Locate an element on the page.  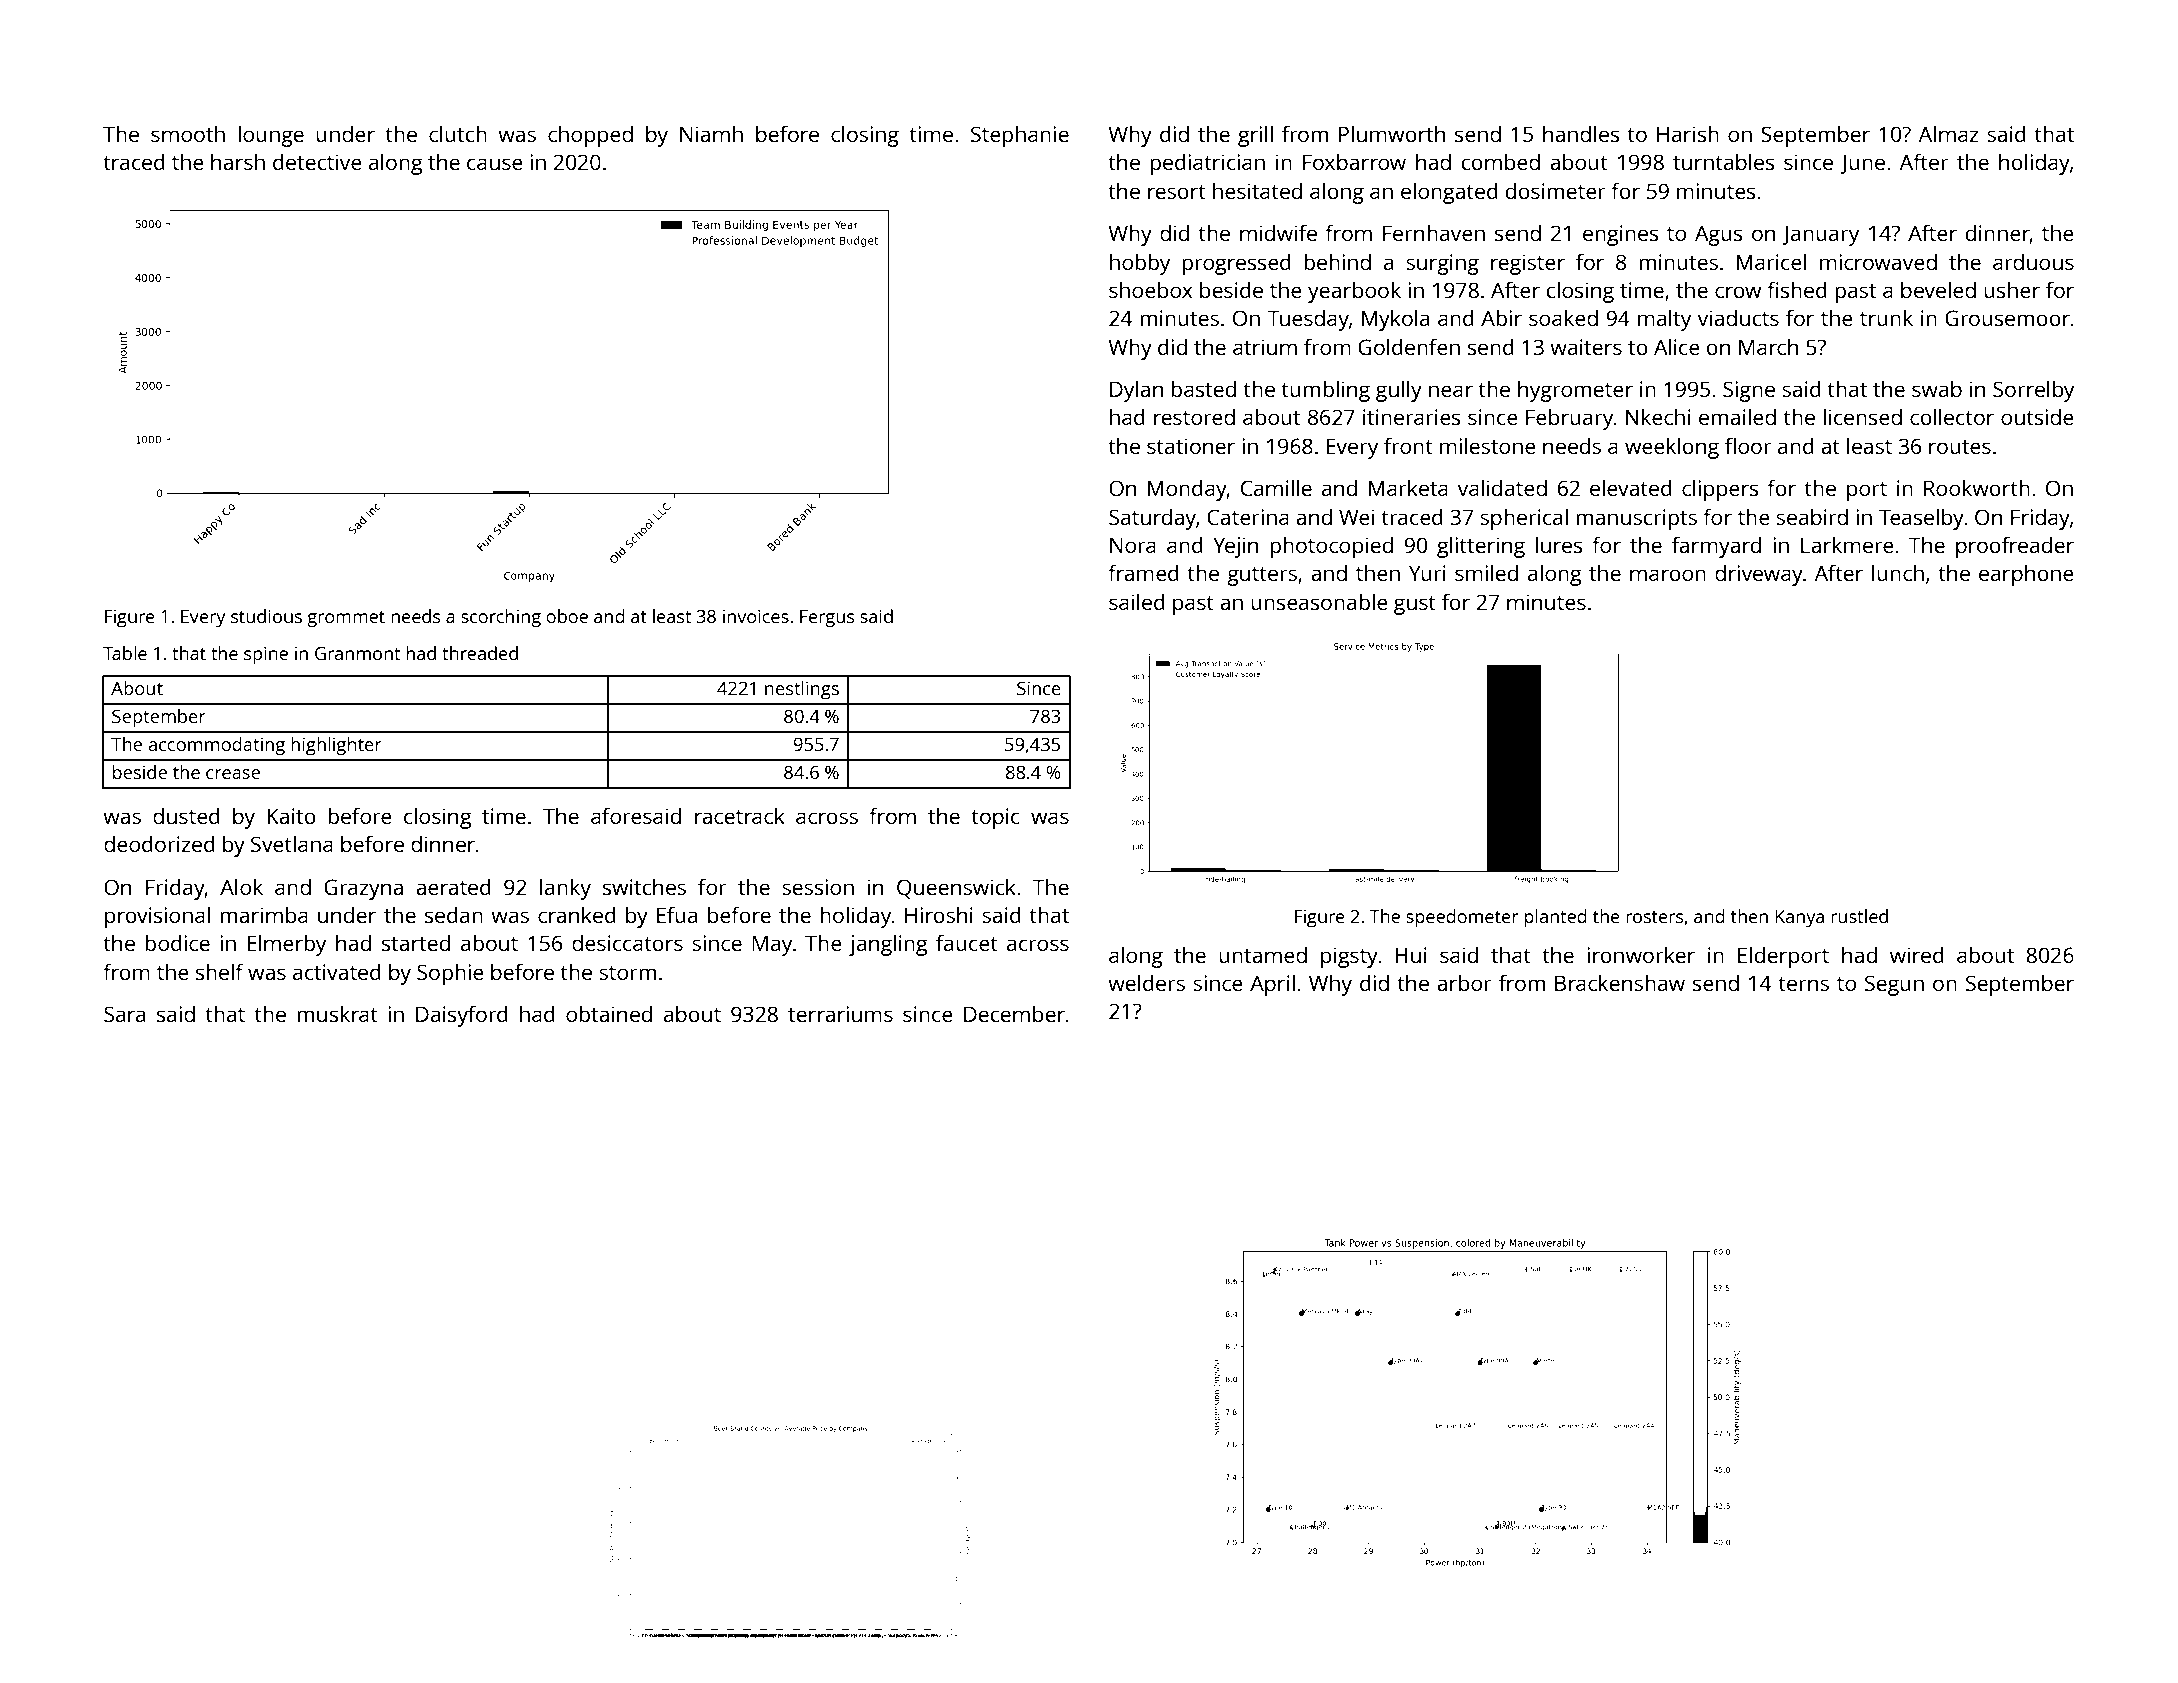
cause is located at coordinates (495, 164).
